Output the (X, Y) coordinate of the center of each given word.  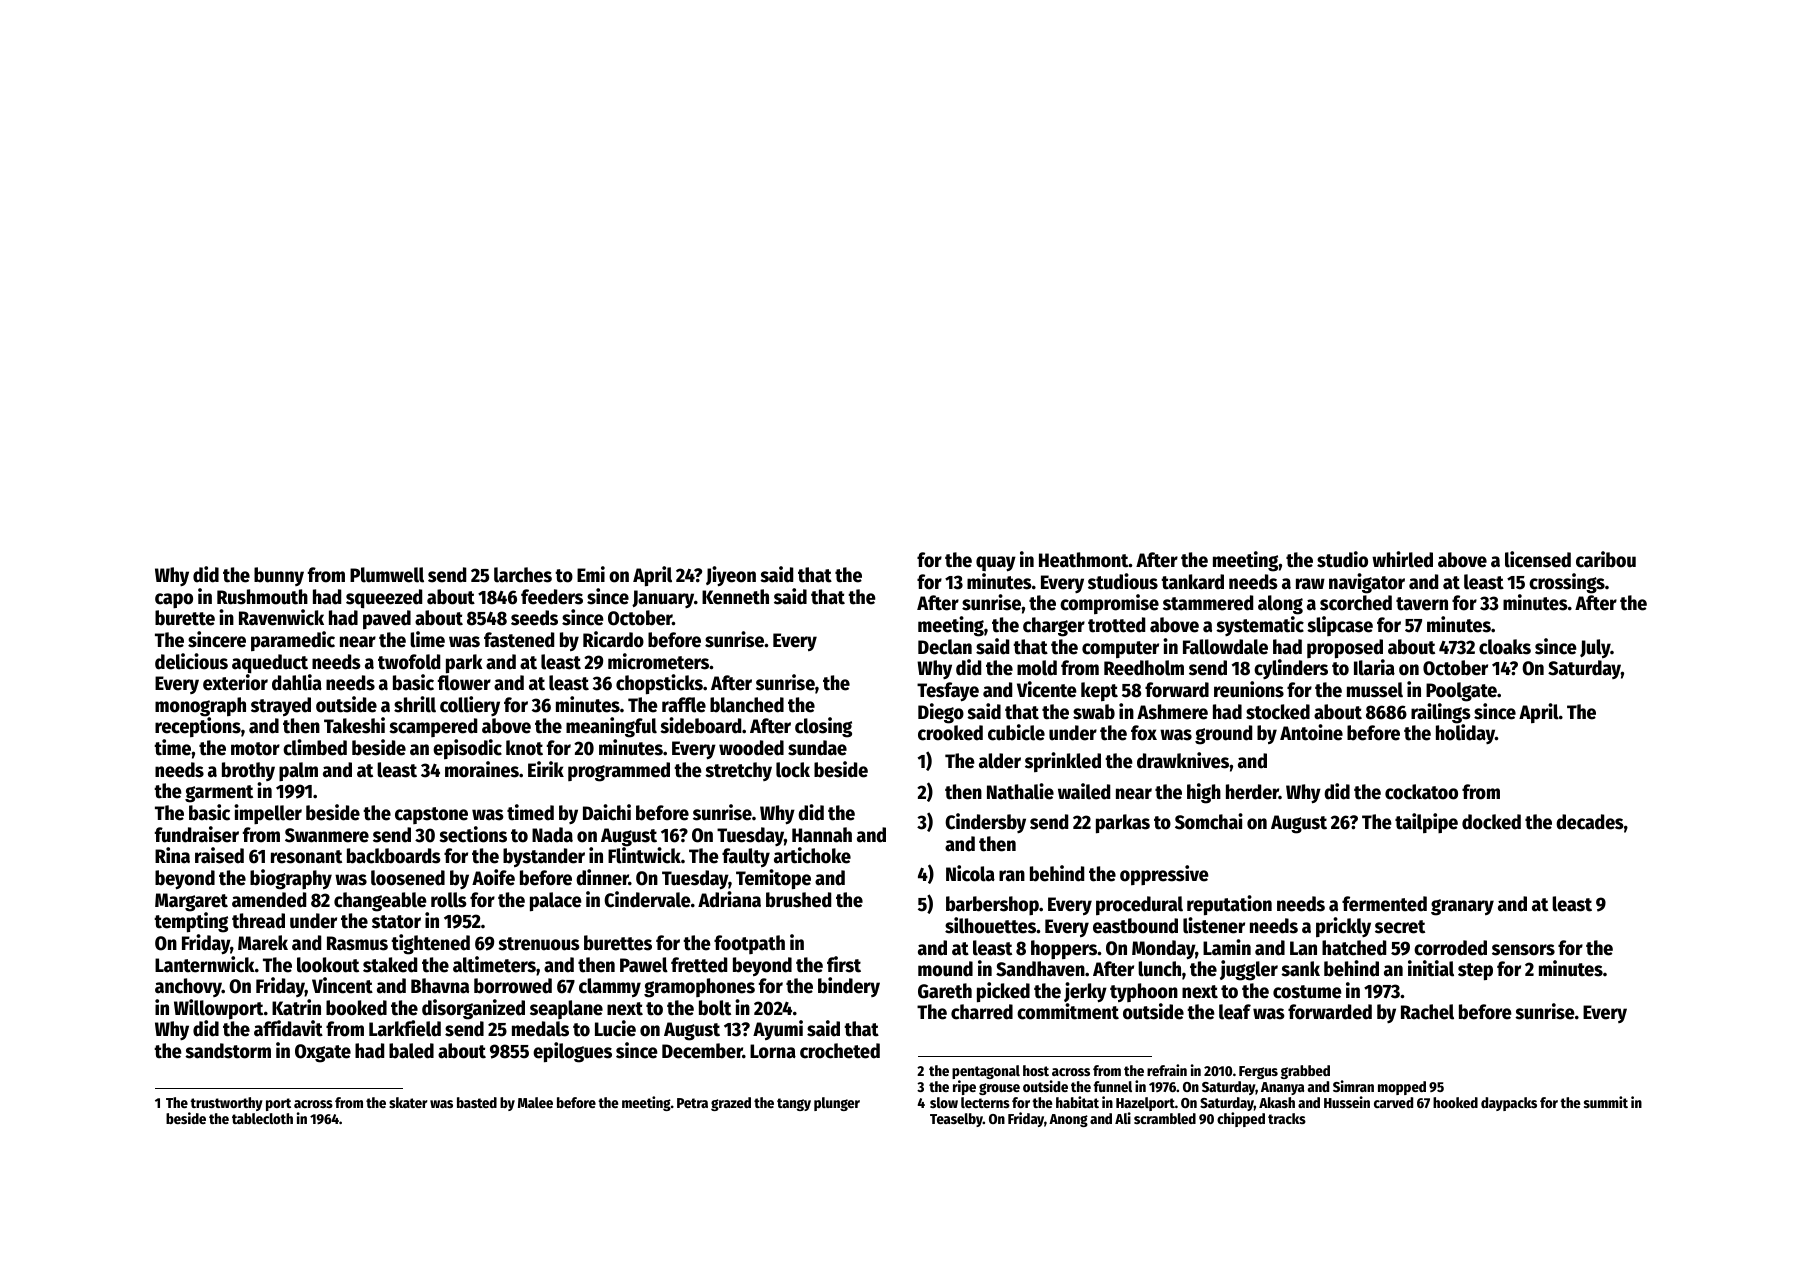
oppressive (1164, 875)
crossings (1567, 583)
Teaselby (956, 1120)
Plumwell (387, 575)
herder (1252, 792)
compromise (1109, 604)
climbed (315, 747)
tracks (1287, 1118)
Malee (535, 1102)
